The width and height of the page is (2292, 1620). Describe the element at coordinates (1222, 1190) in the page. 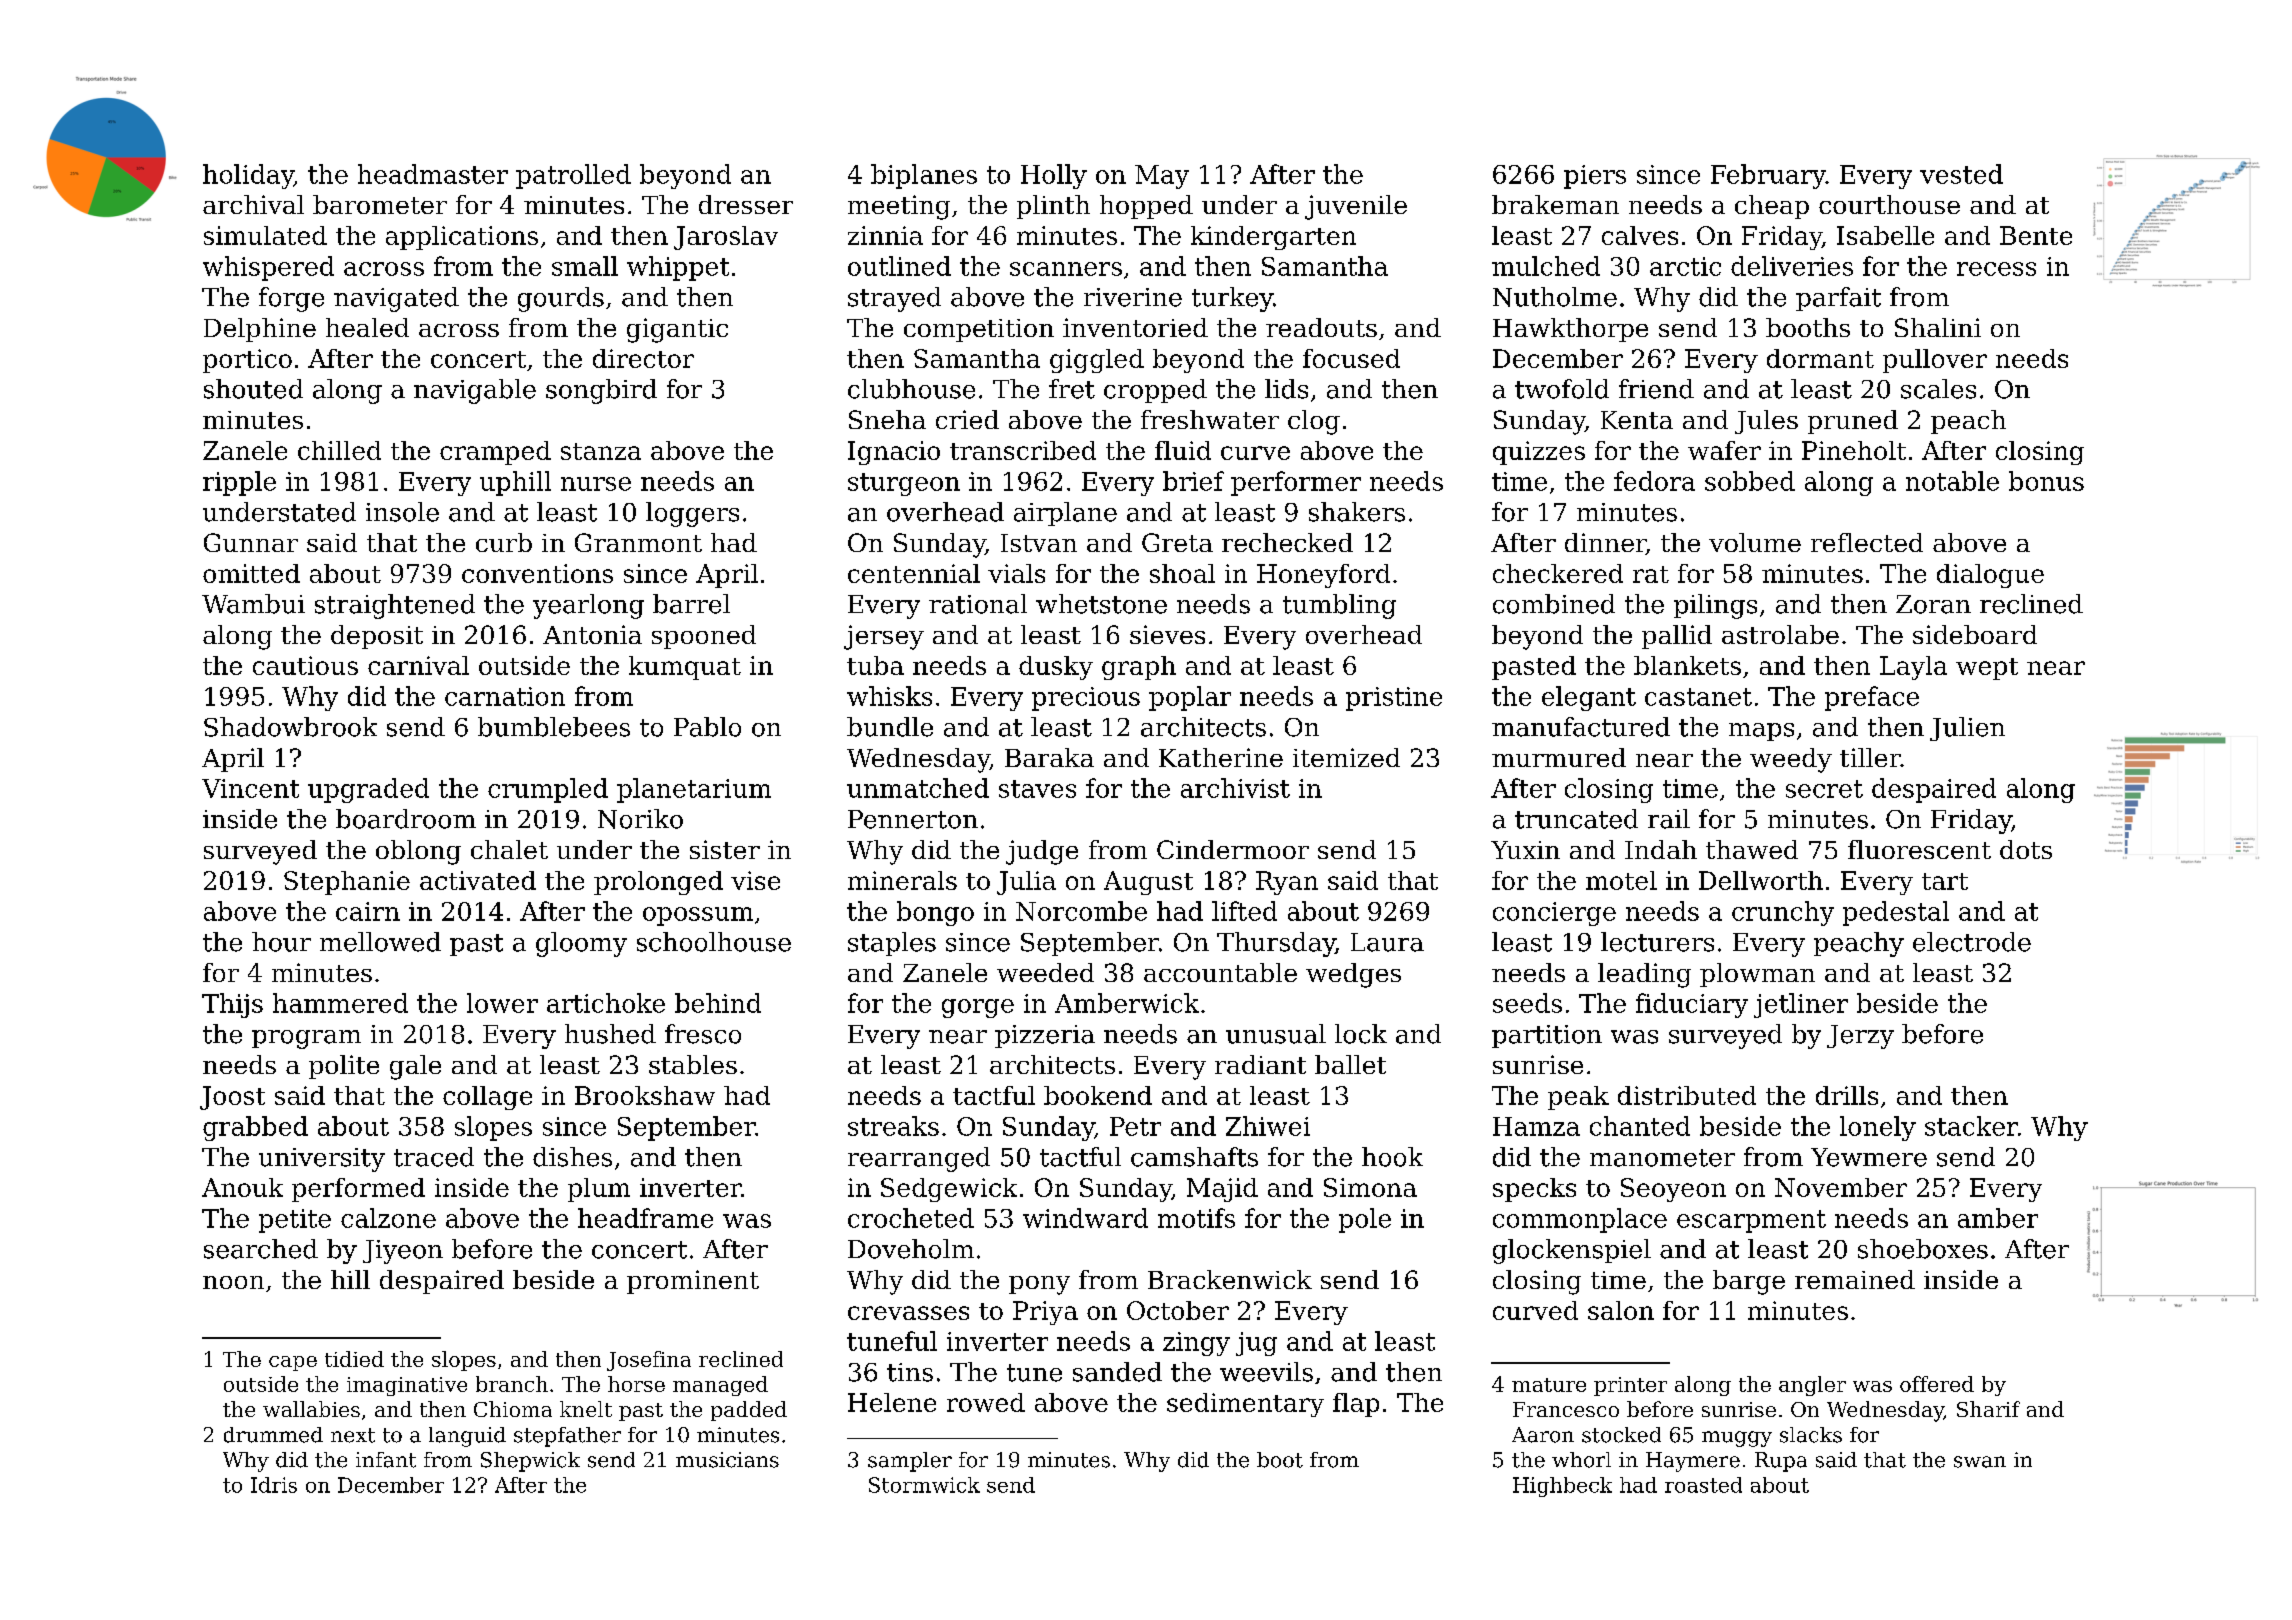

I see `Majid` at that location.
